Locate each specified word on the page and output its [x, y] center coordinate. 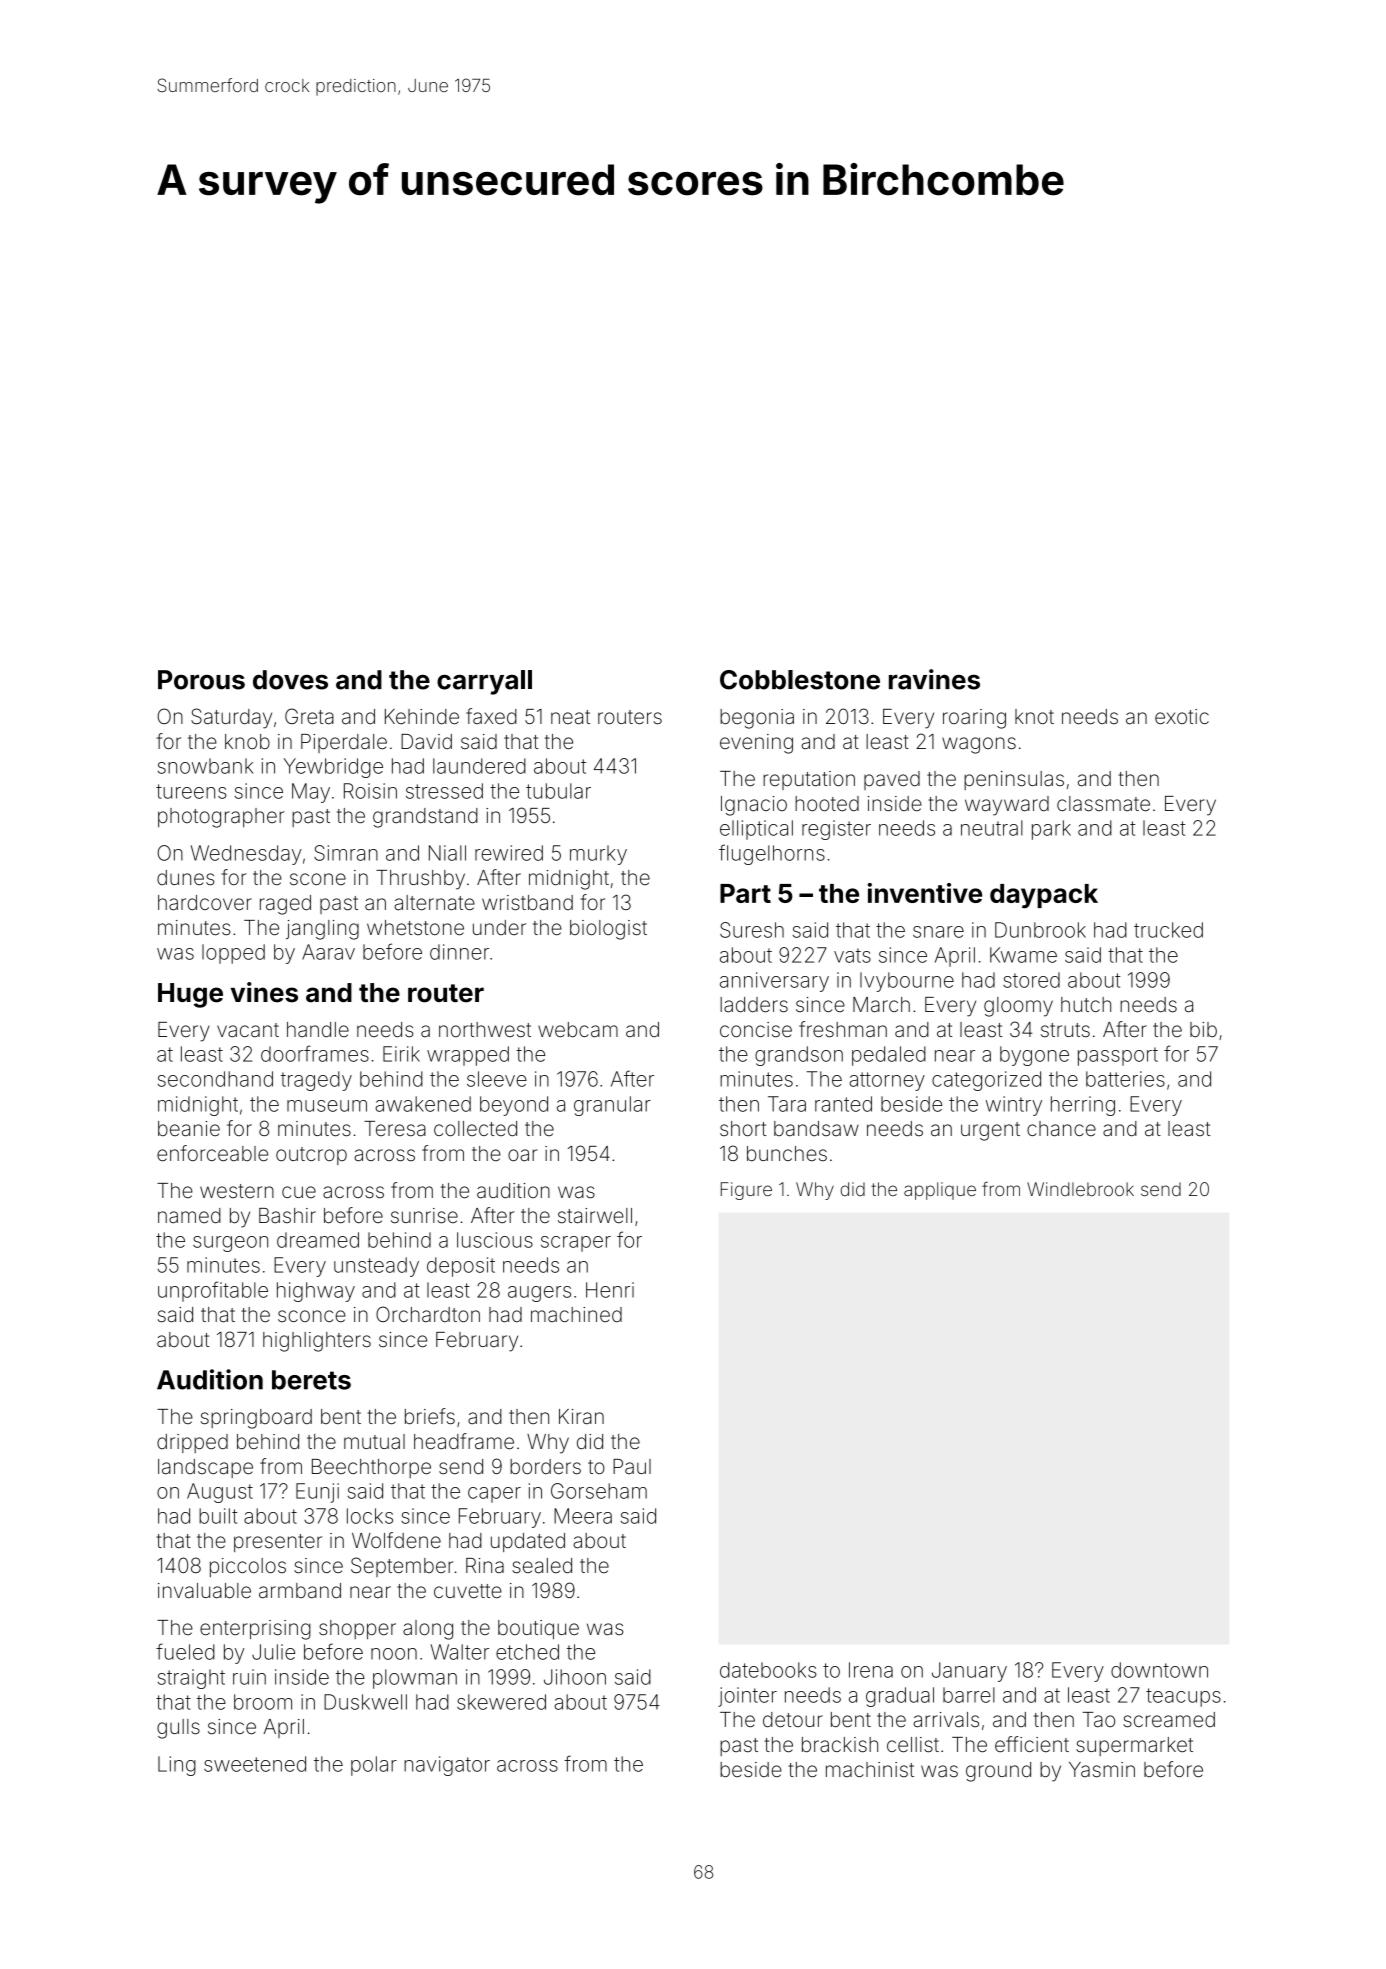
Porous [201, 680]
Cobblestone [800, 680]
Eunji [317, 1493]
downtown [1159, 1670]
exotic [1182, 716]
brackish [840, 1744]
